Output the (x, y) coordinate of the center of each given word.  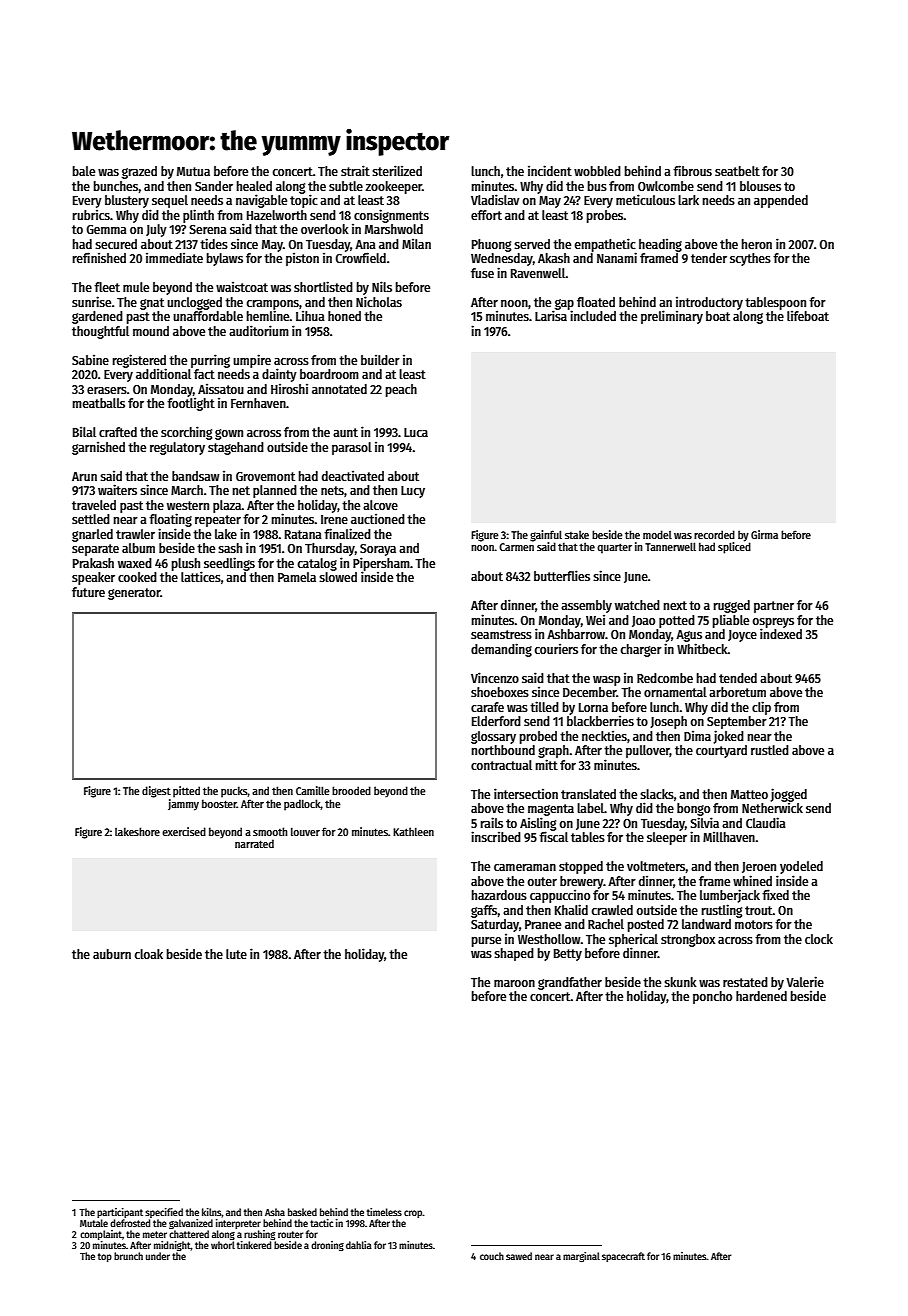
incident (550, 170)
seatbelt (737, 171)
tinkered (254, 1245)
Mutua (193, 171)
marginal (581, 1257)
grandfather (570, 983)
